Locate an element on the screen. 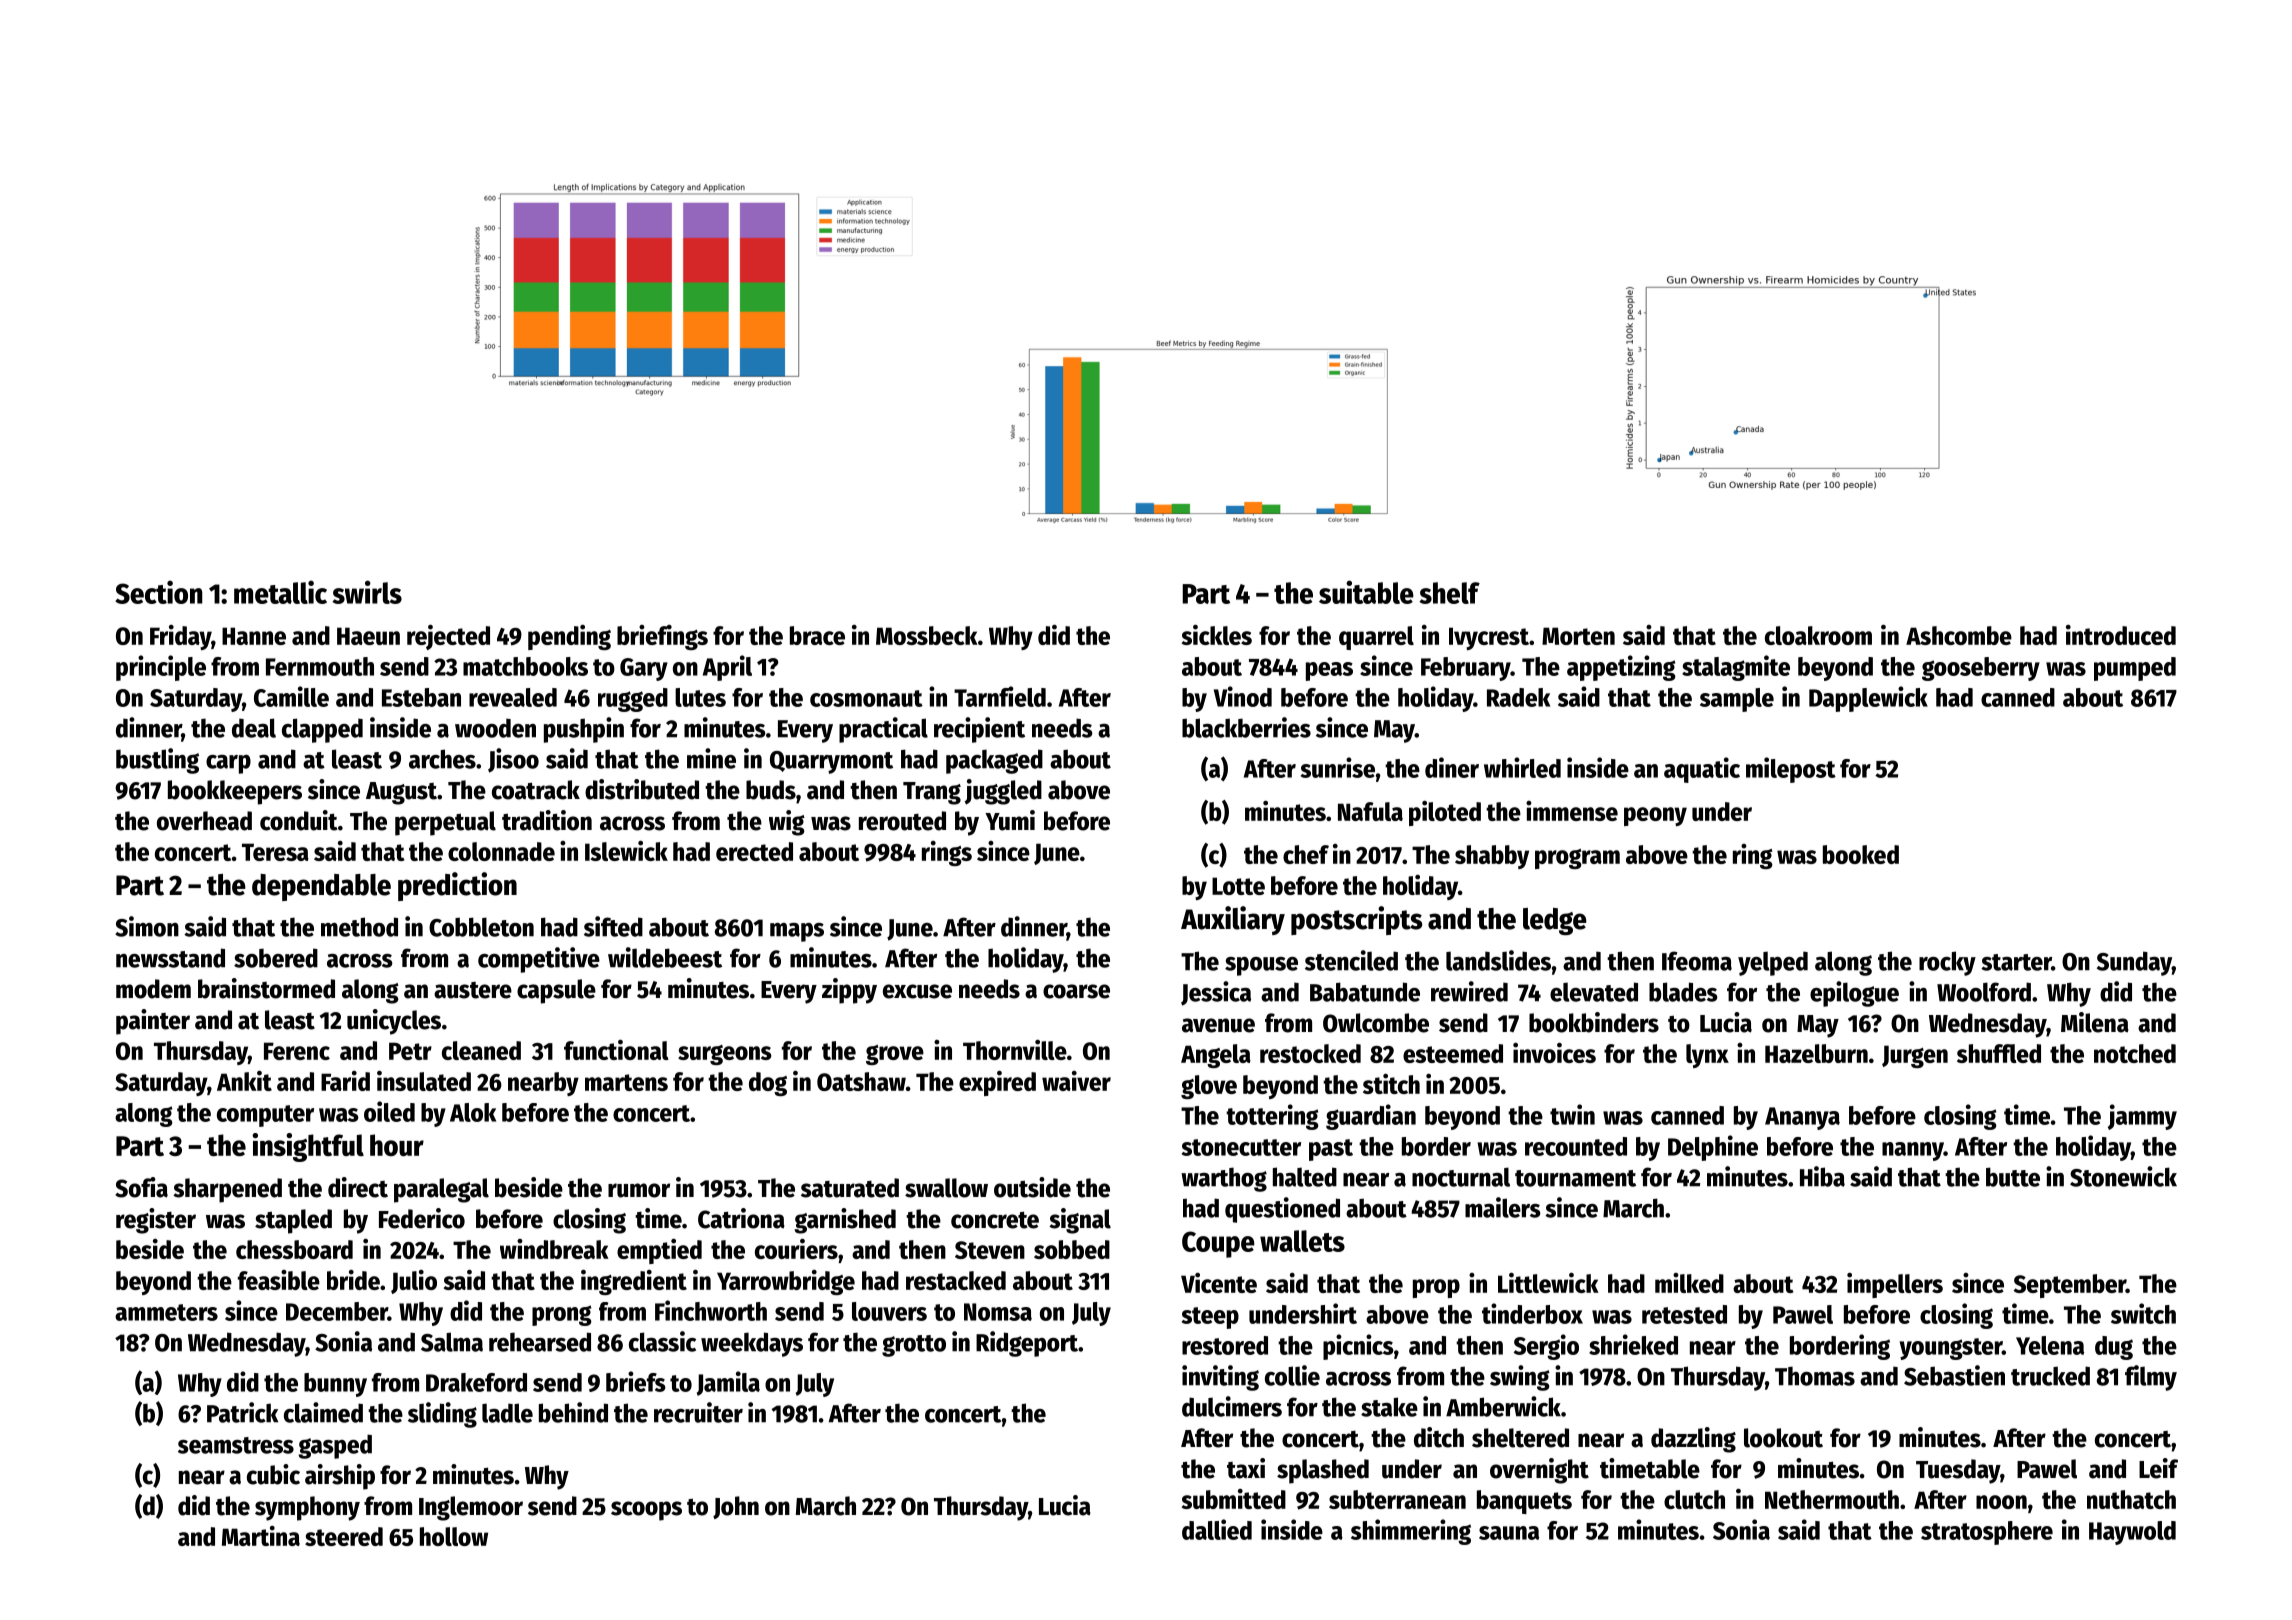 The width and height of the screenshot is (2292, 1620). Auxiliary is located at coordinates (1233, 920).
